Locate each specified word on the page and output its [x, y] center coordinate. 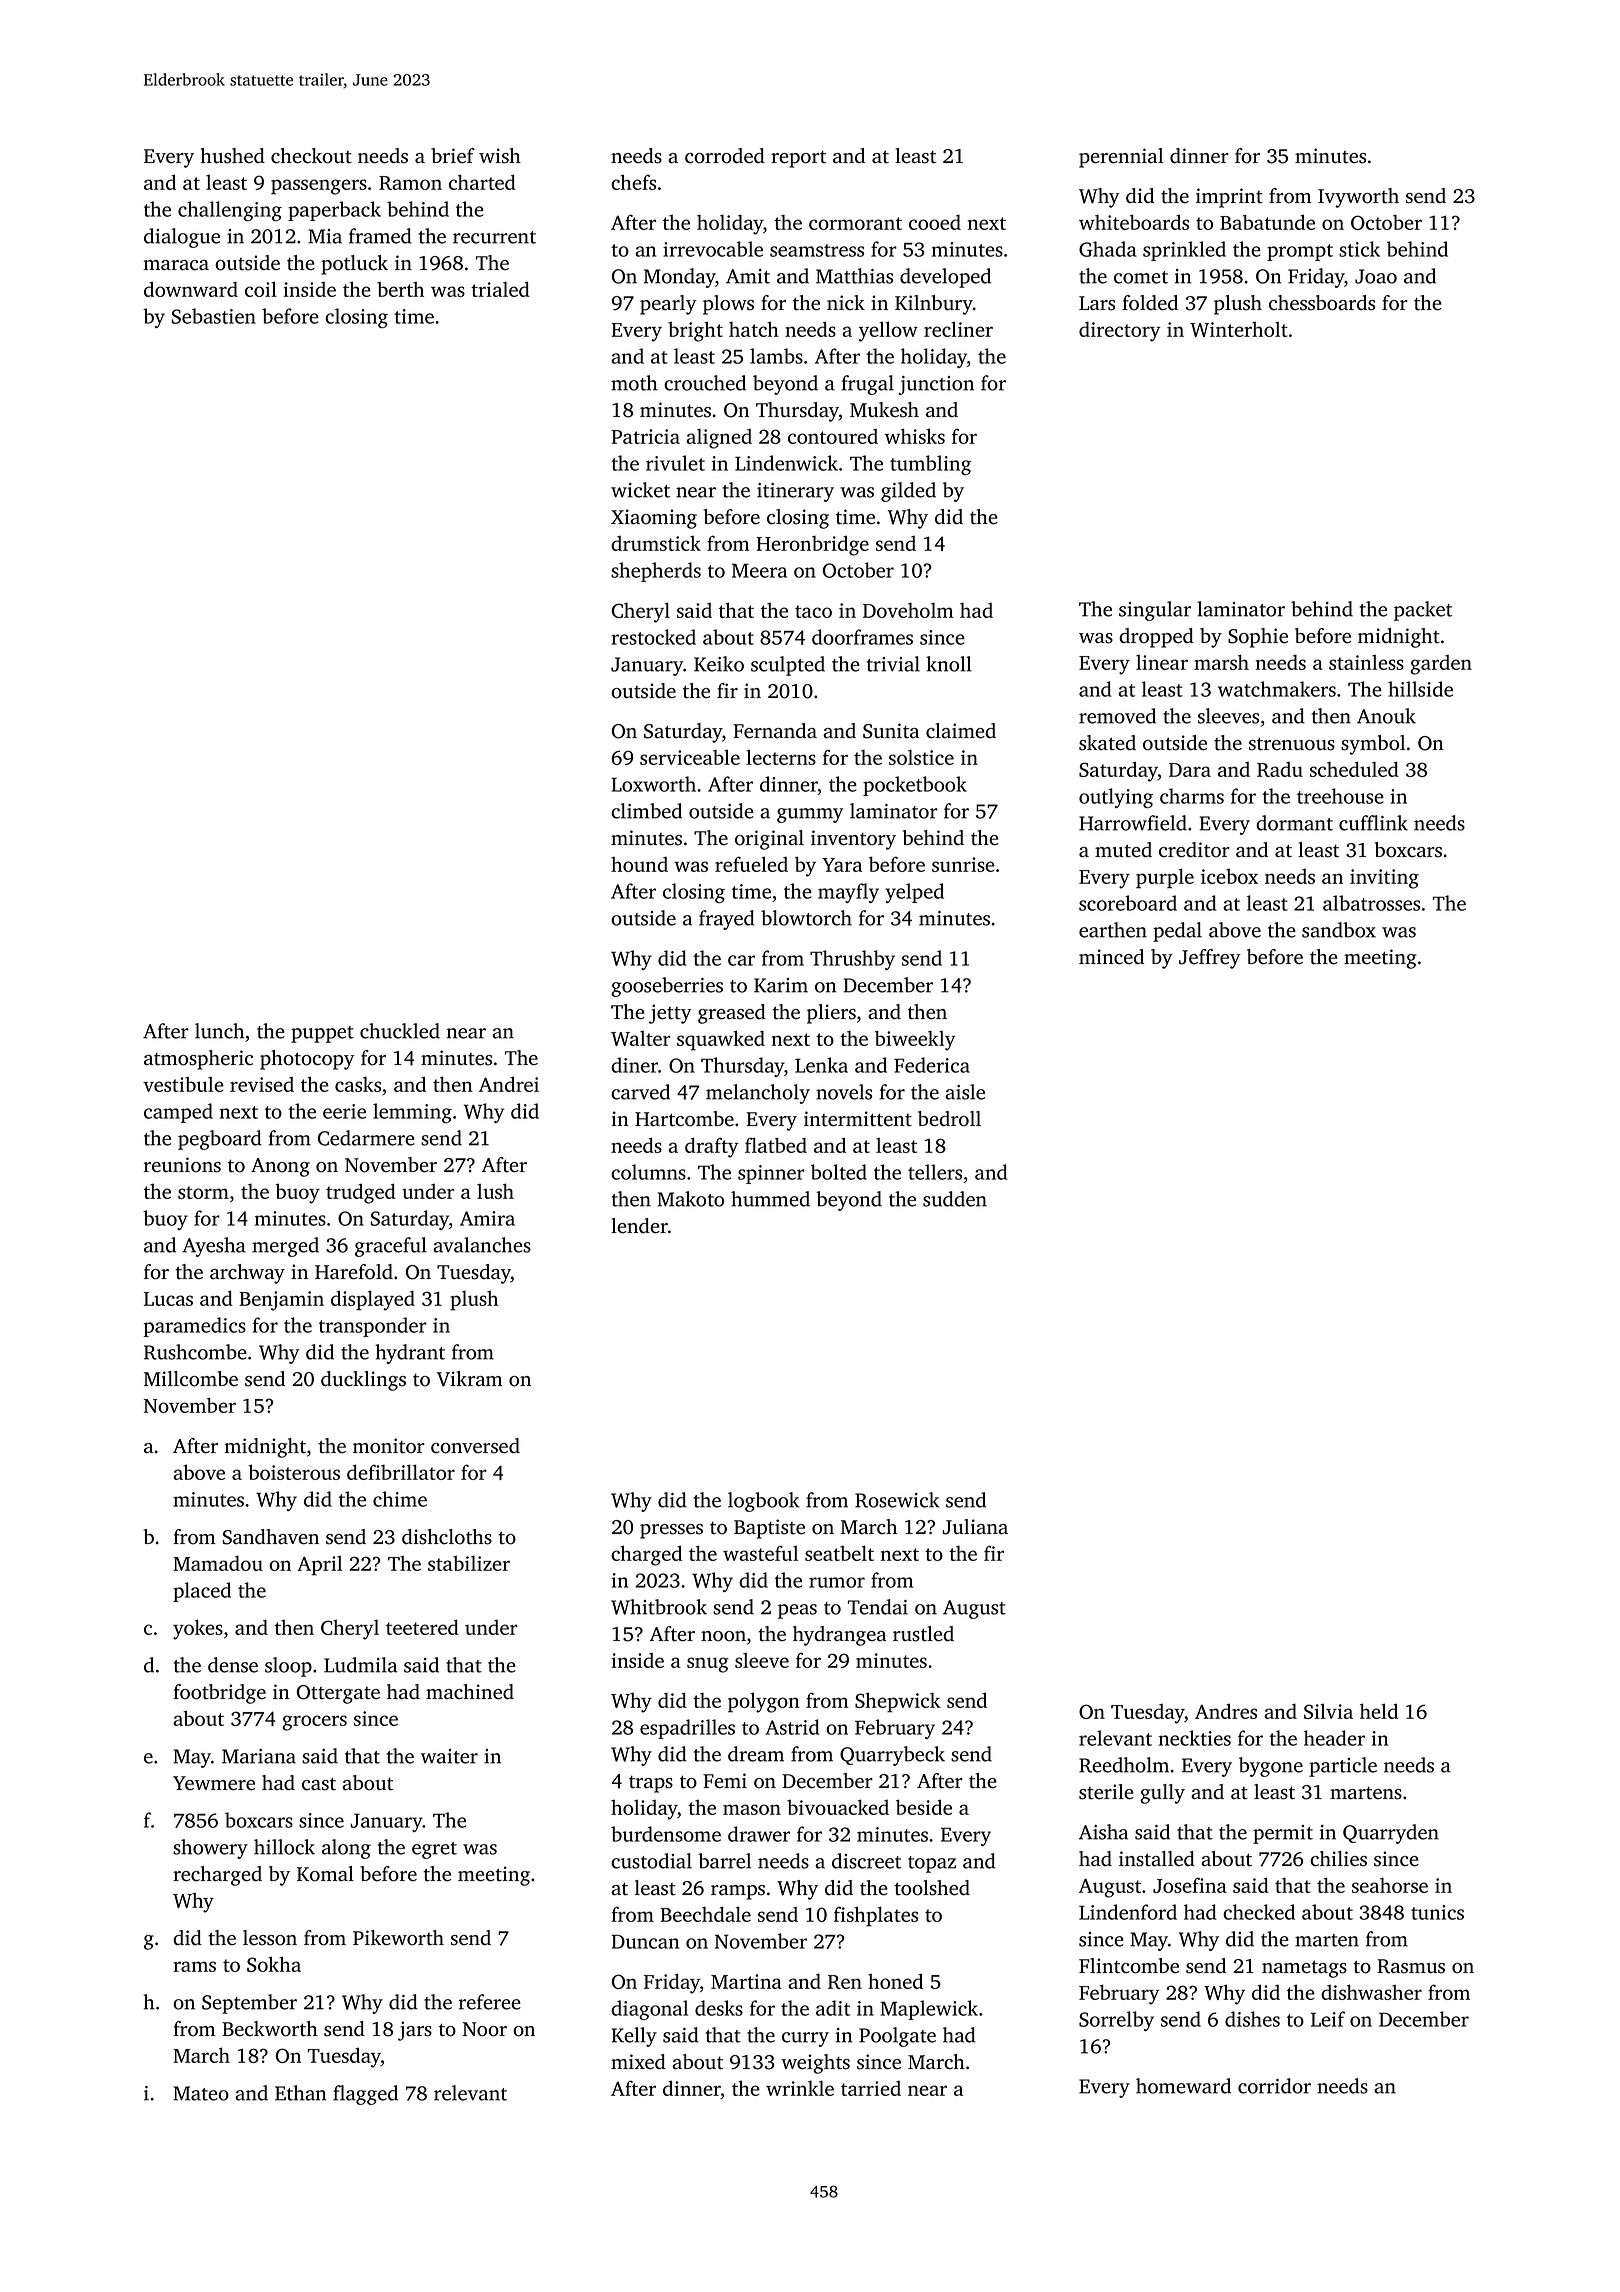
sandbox [1339, 930]
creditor [1194, 850]
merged [285, 1247]
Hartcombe [684, 1119]
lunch [219, 1031]
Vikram [470, 1379]
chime [400, 1499]
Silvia [1328, 1711]
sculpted [788, 666]
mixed [638, 2062]
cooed [935, 222]
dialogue [182, 238]
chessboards [1322, 303]
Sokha [274, 1964]
